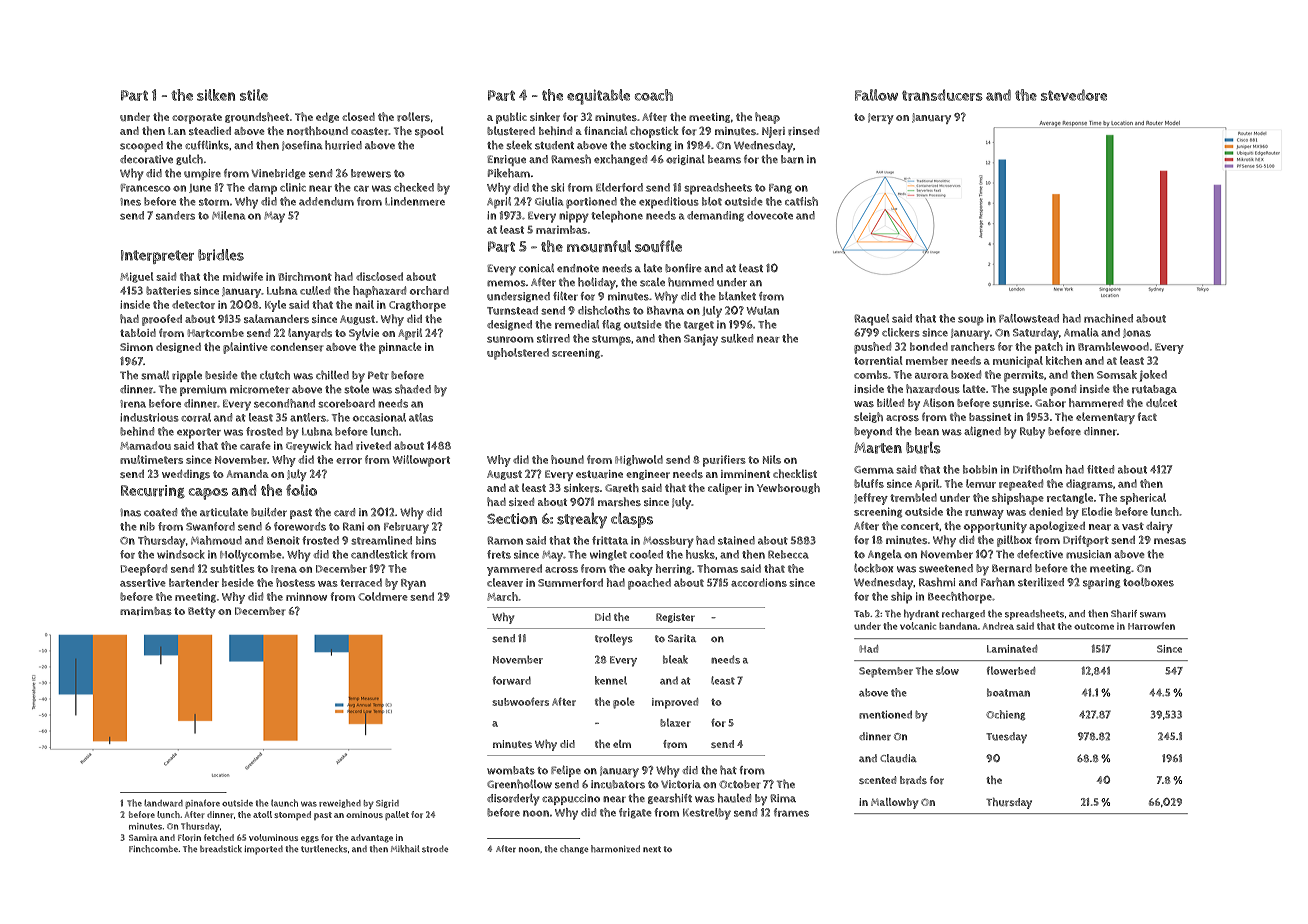  Describe the element at coordinates (202, 612) in the screenshot. I see `Betty` at that location.
